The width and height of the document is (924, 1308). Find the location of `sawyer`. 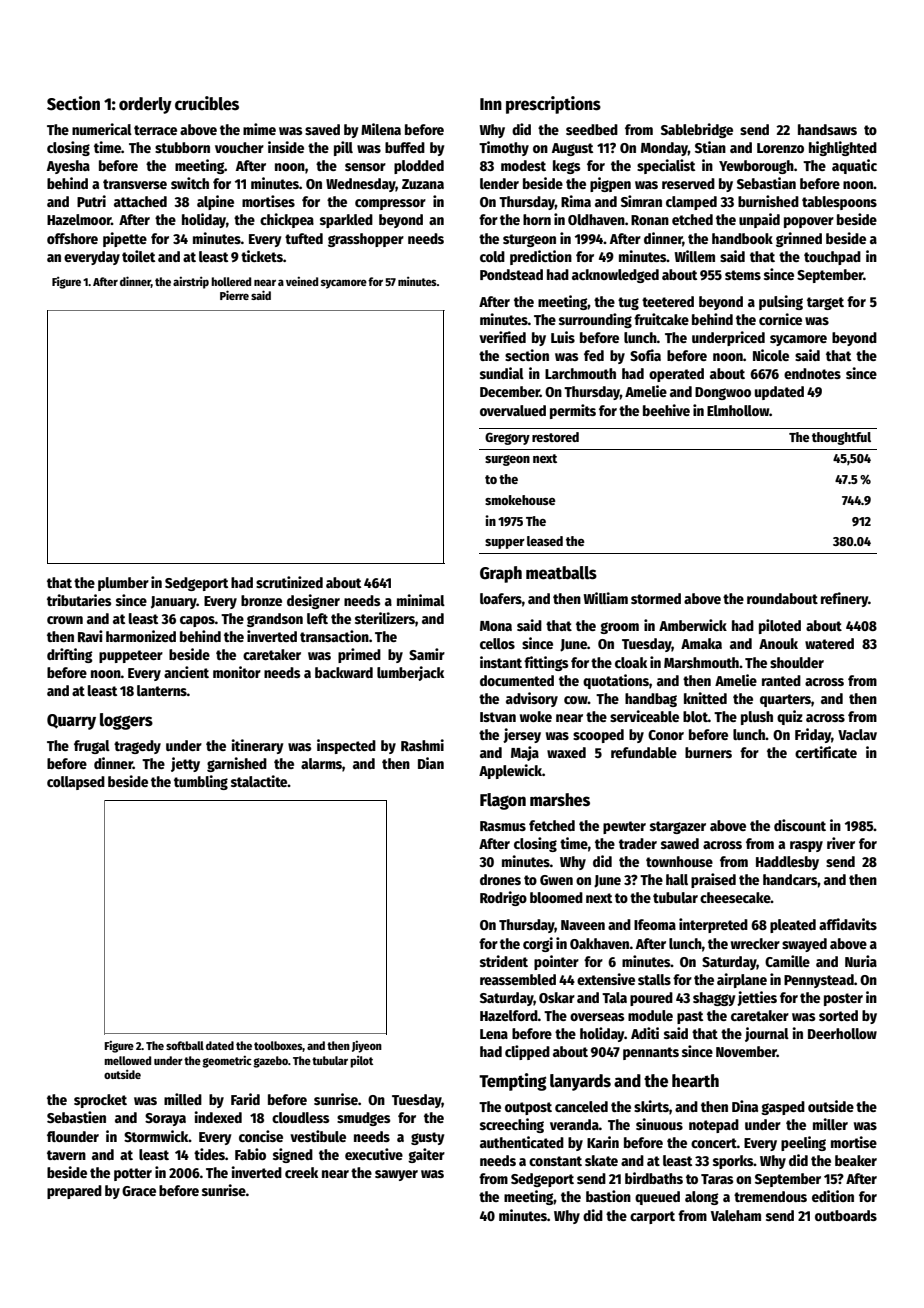

sawyer is located at coordinates (396, 1175).
